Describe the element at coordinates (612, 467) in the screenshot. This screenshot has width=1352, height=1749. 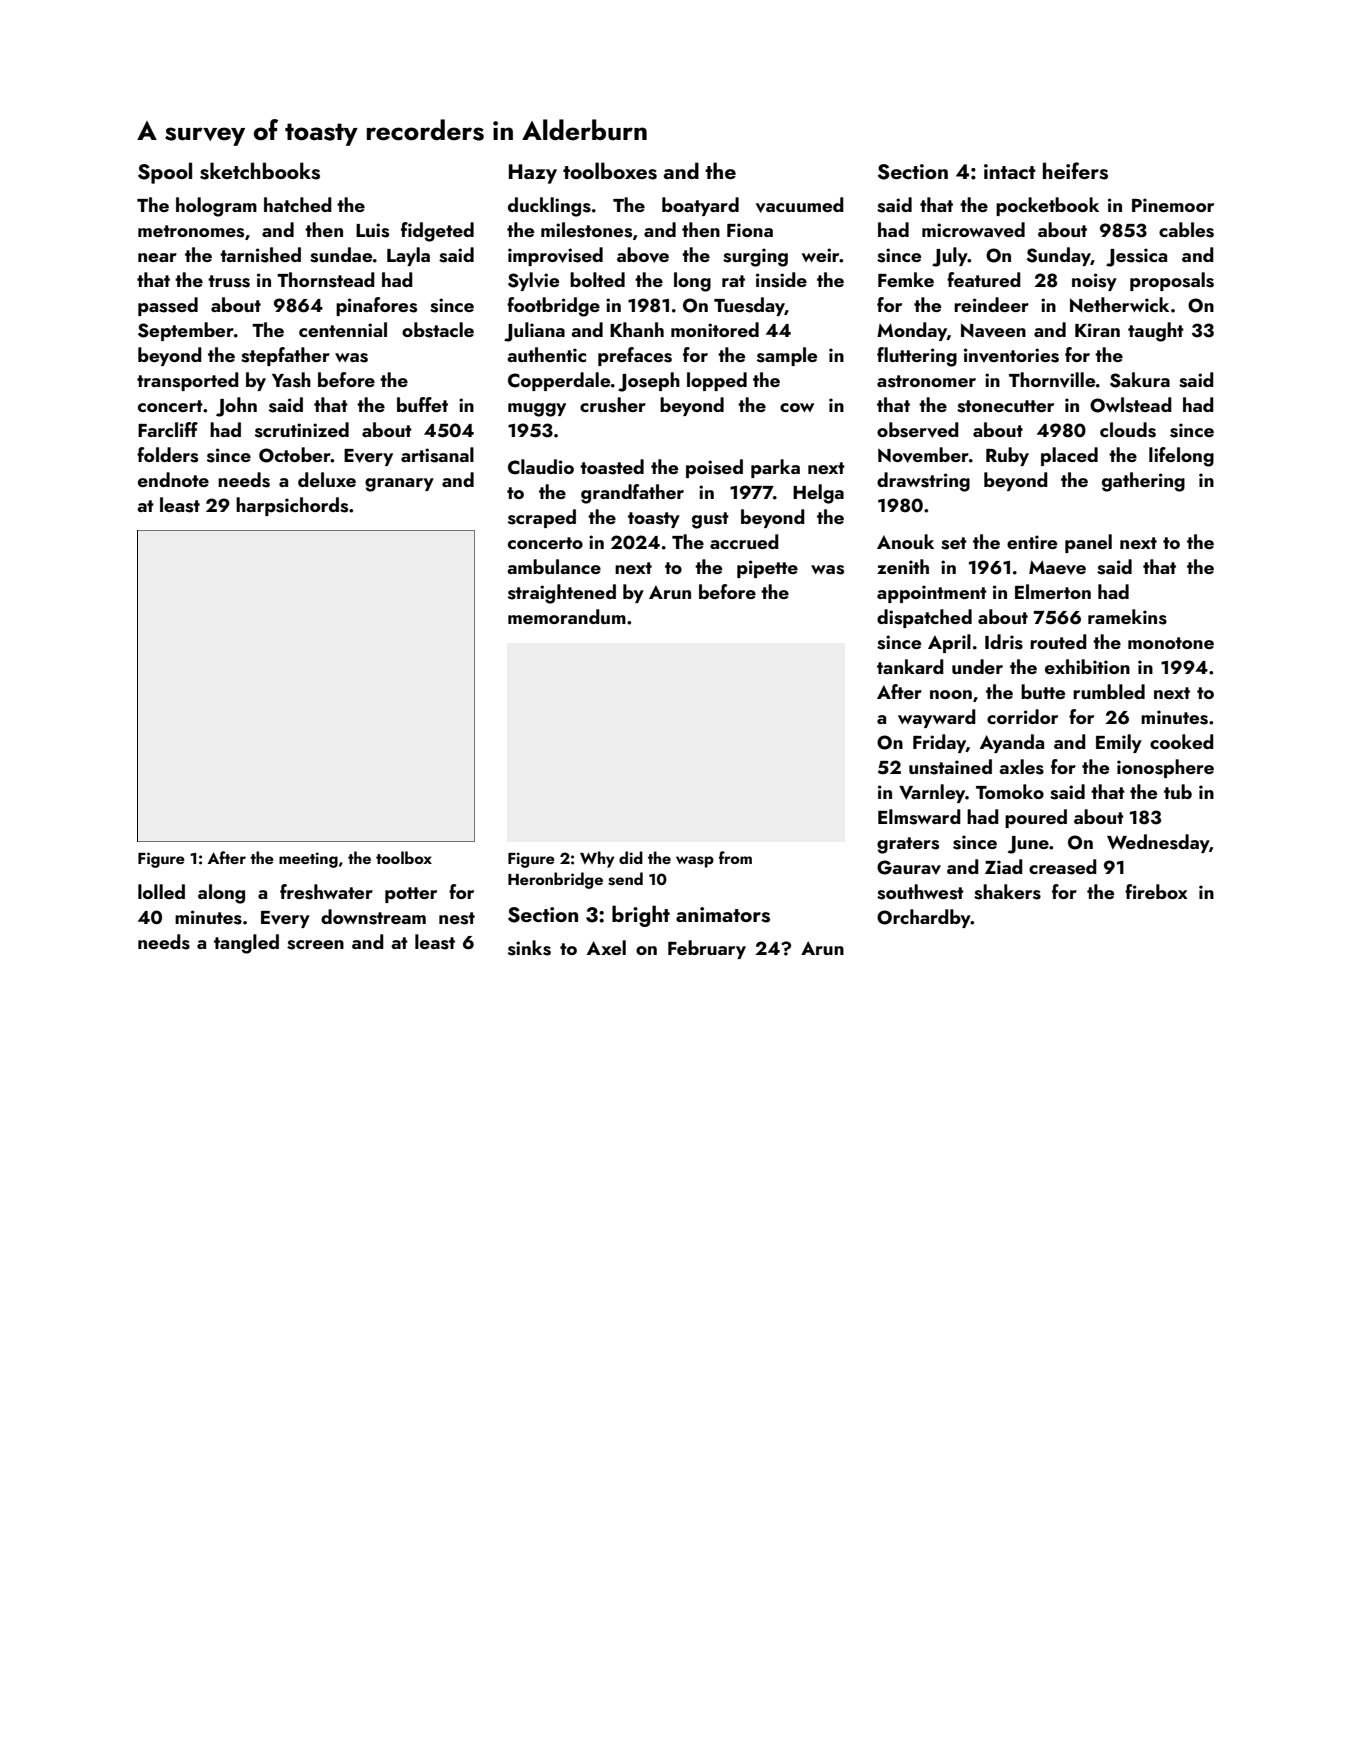
I see `toasted` at that location.
